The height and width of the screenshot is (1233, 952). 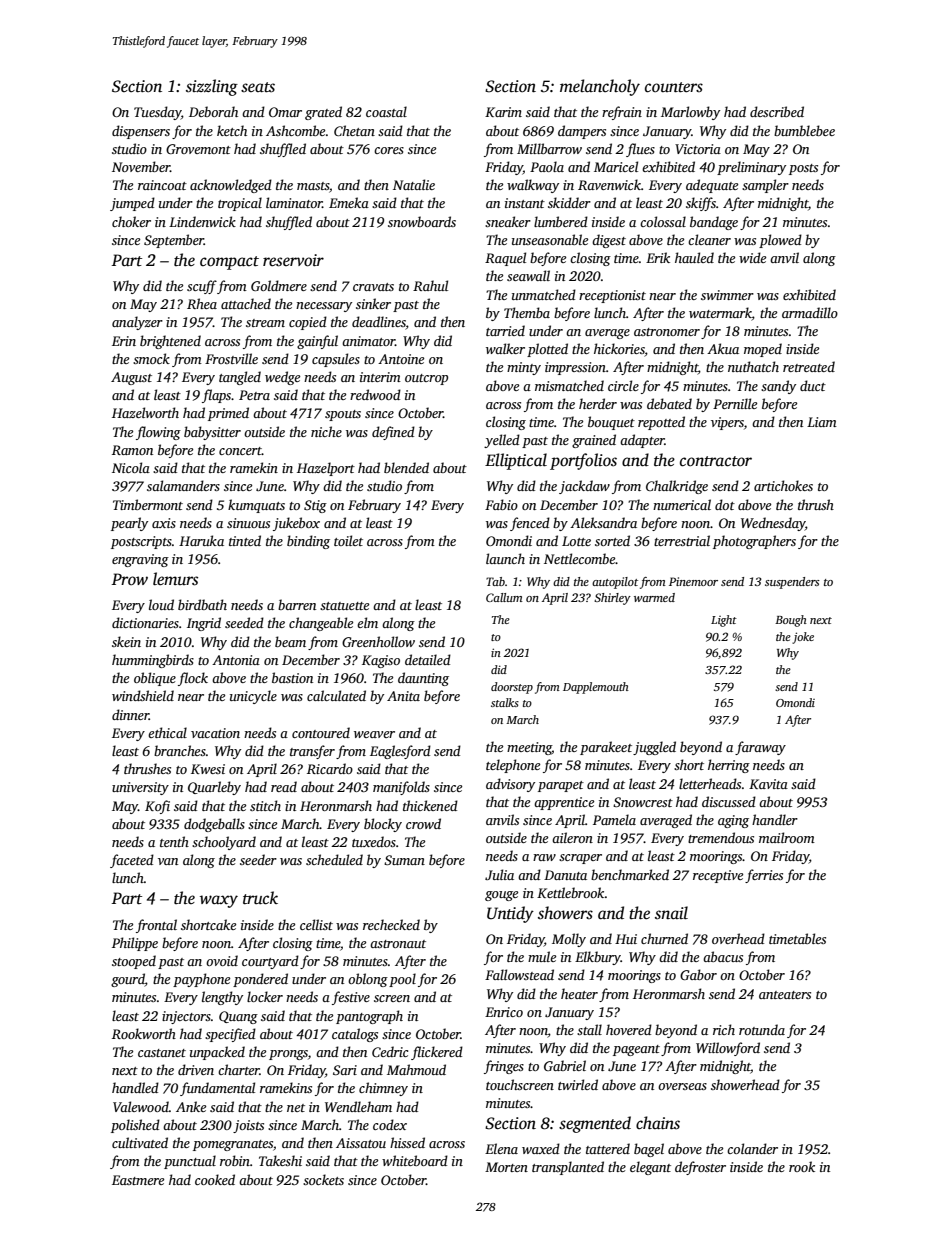 I want to click on wide, so click(x=752, y=257).
